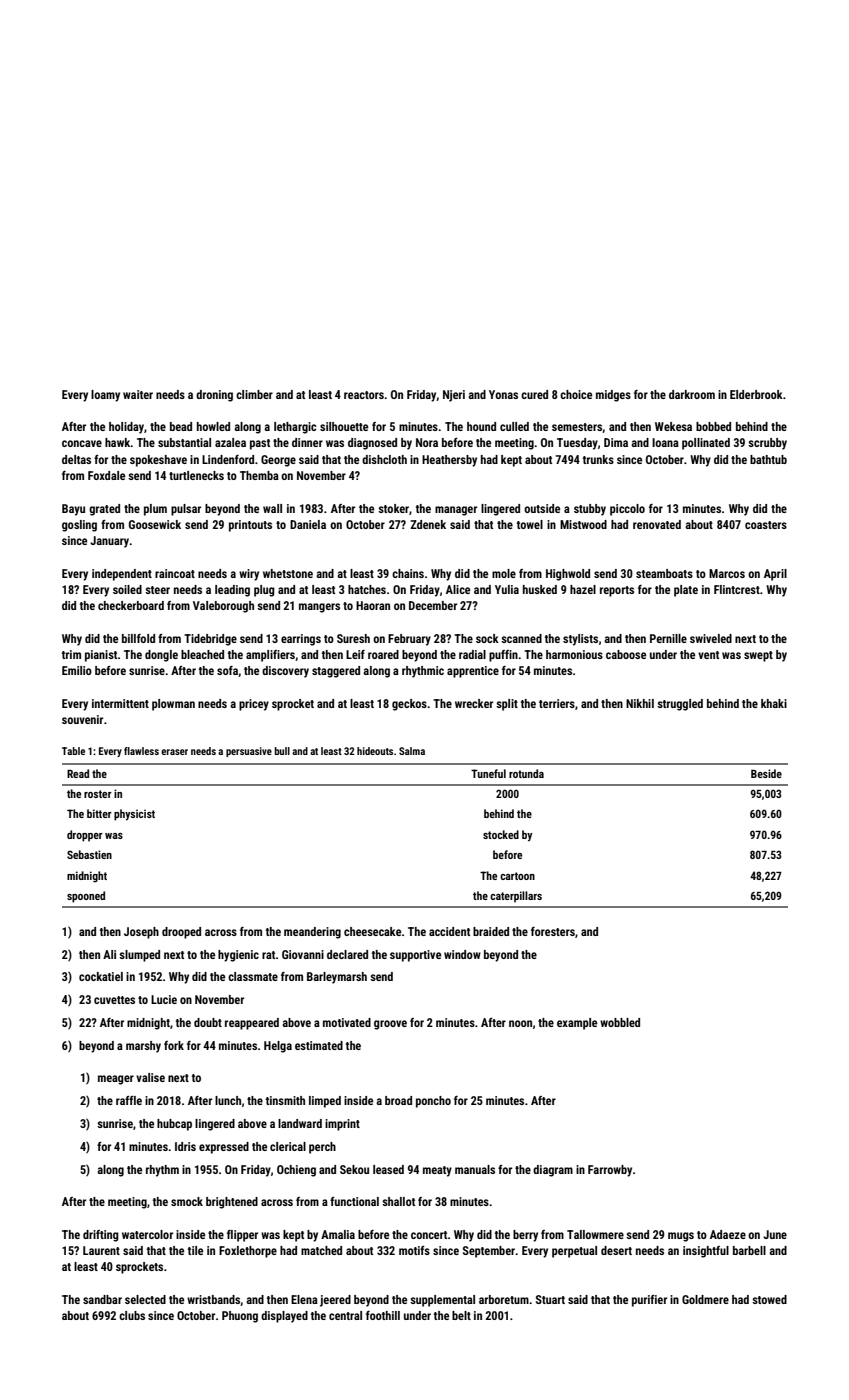 The image size is (849, 1400). What do you see at coordinates (82, 443) in the screenshot?
I see `concave` at bounding box center [82, 443].
